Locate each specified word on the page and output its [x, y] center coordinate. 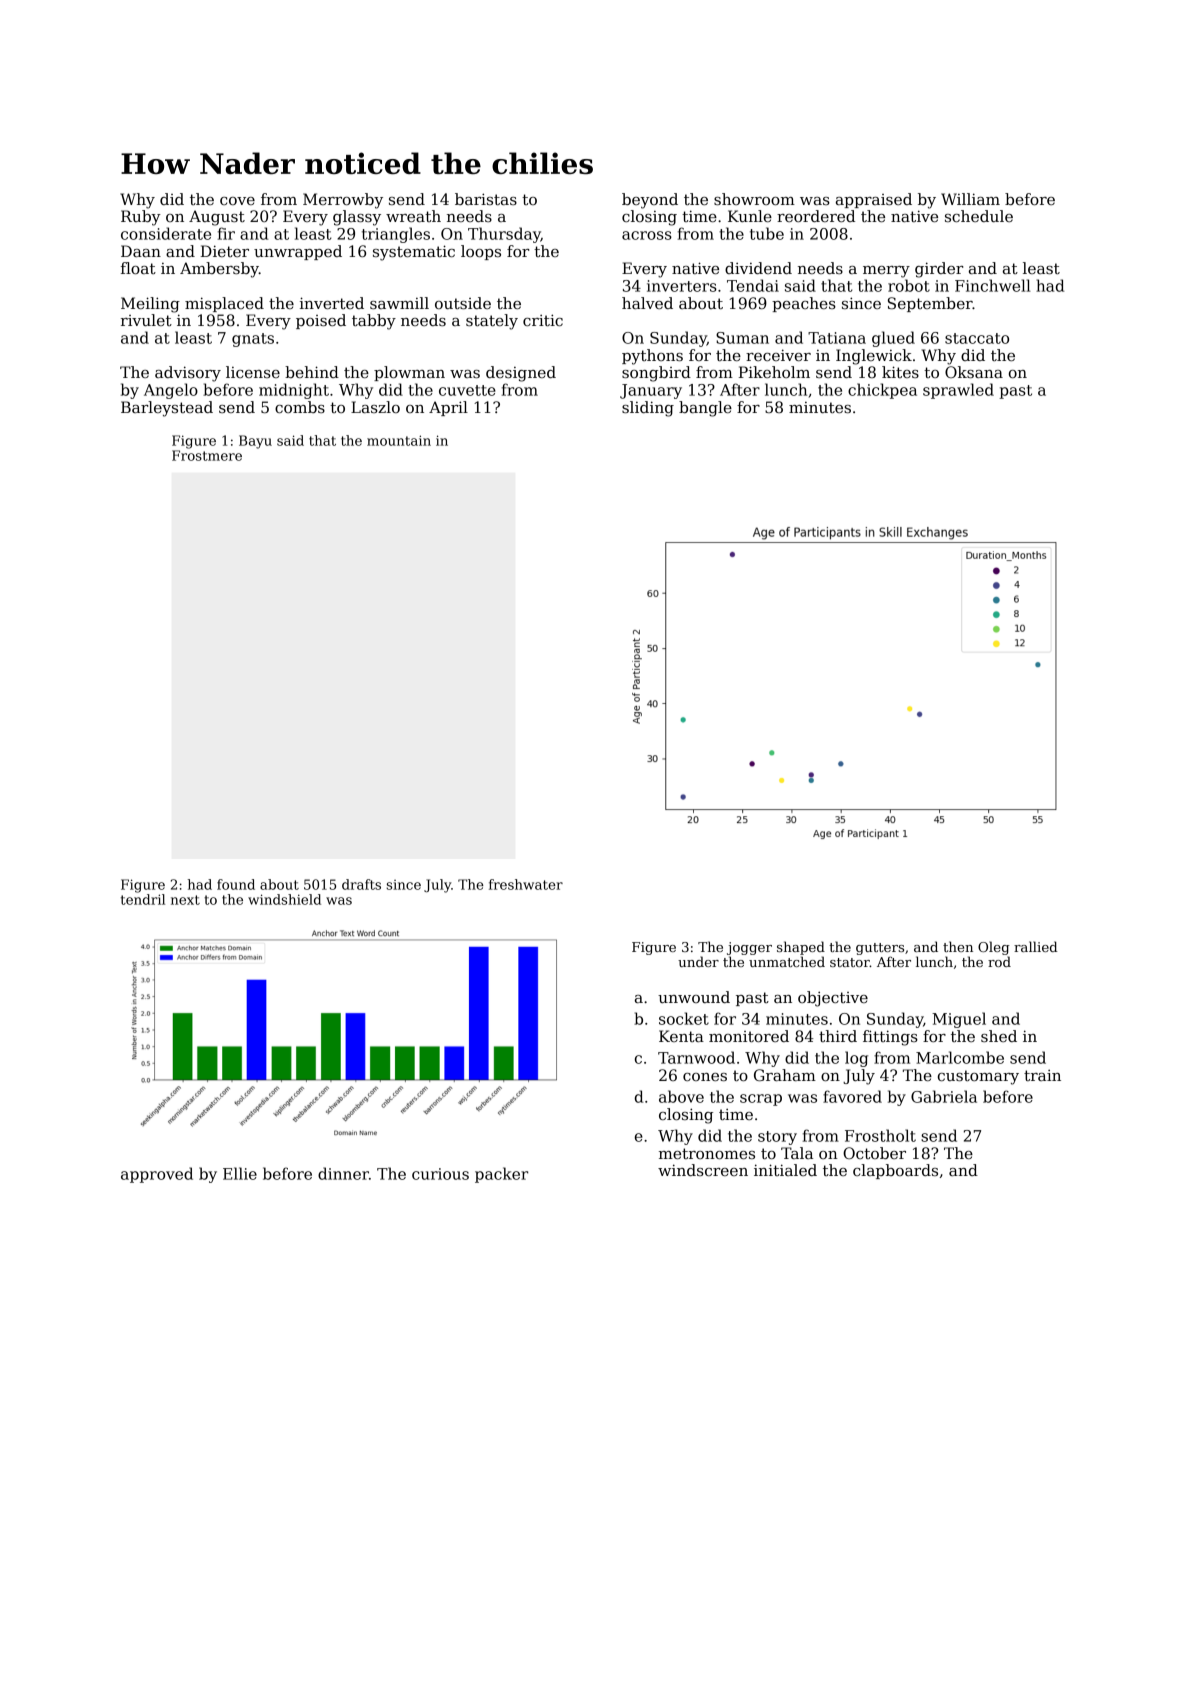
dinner [343, 1173]
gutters [880, 949]
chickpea [882, 391]
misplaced [224, 304]
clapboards [895, 1171]
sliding [648, 409]
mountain [399, 440]
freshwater [526, 884]
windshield [284, 899]
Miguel [959, 1020]
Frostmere [207, 455]
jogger [749, 948]
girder [939, 270]
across [647, 235]
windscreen [703, 1170]
